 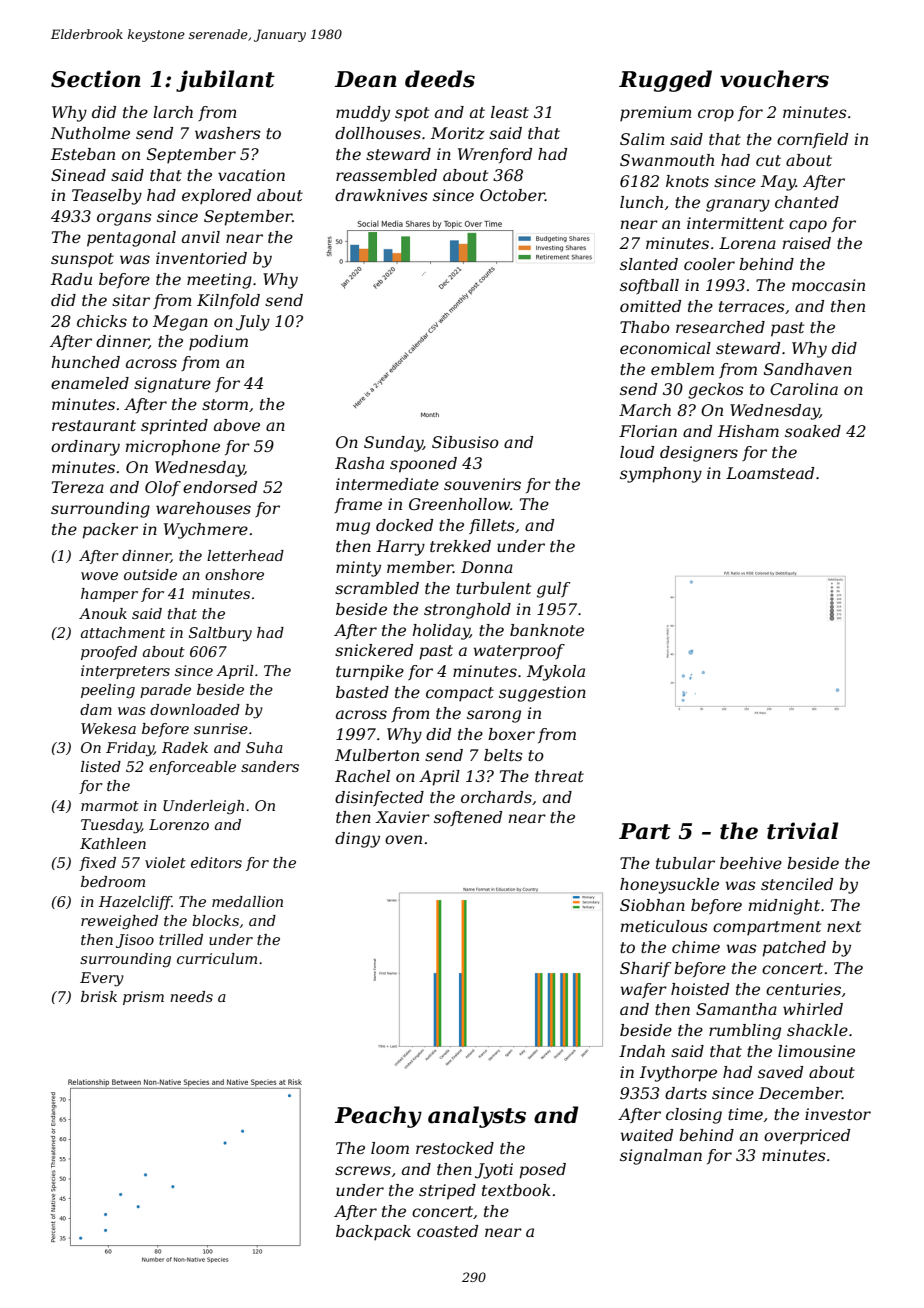 I want to click on ordinary, so click(x=85, y=448).
